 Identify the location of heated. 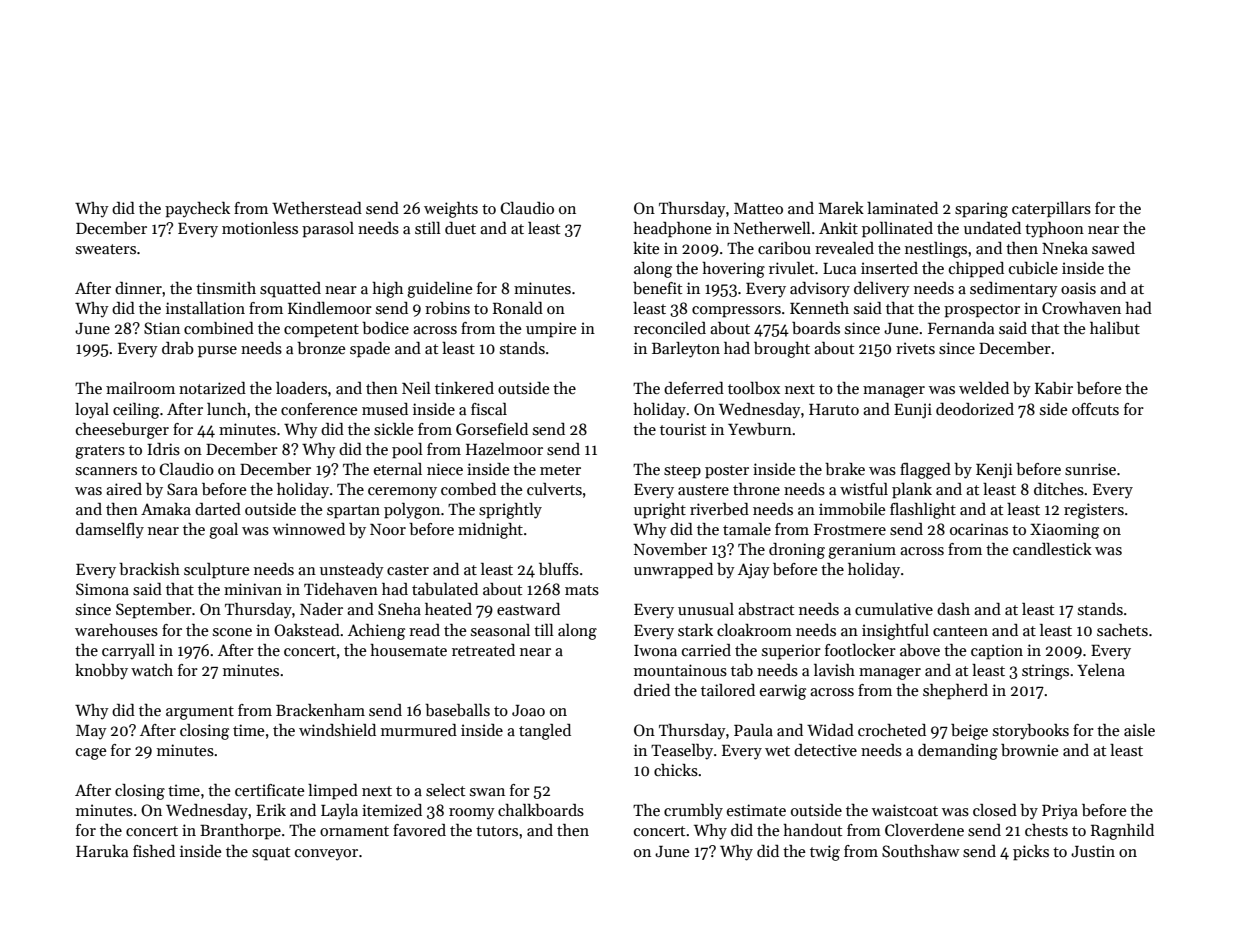
(448, 609).
